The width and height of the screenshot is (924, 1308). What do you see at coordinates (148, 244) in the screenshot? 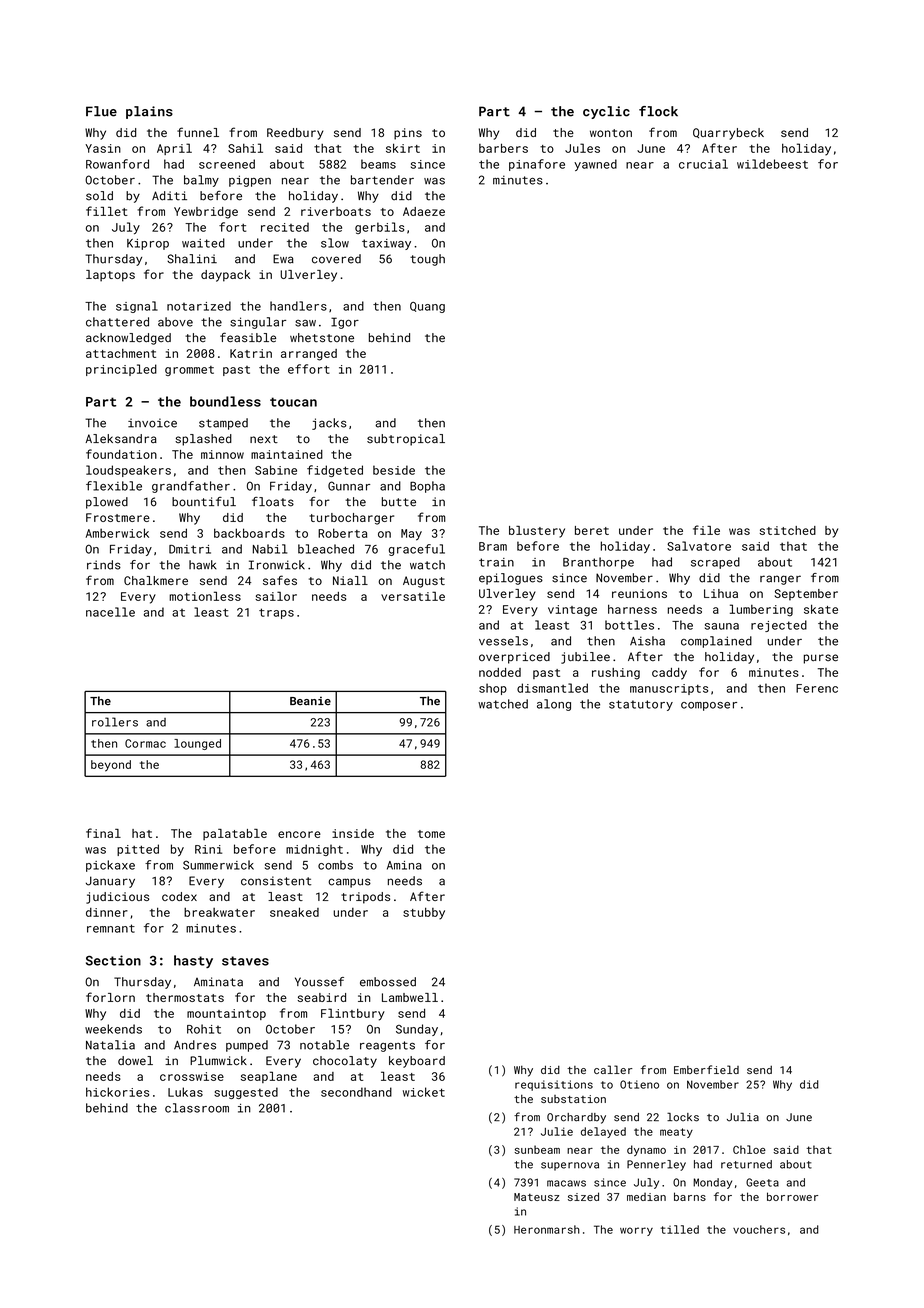
I see `Kiprop` at bounding box center [148, 244].
